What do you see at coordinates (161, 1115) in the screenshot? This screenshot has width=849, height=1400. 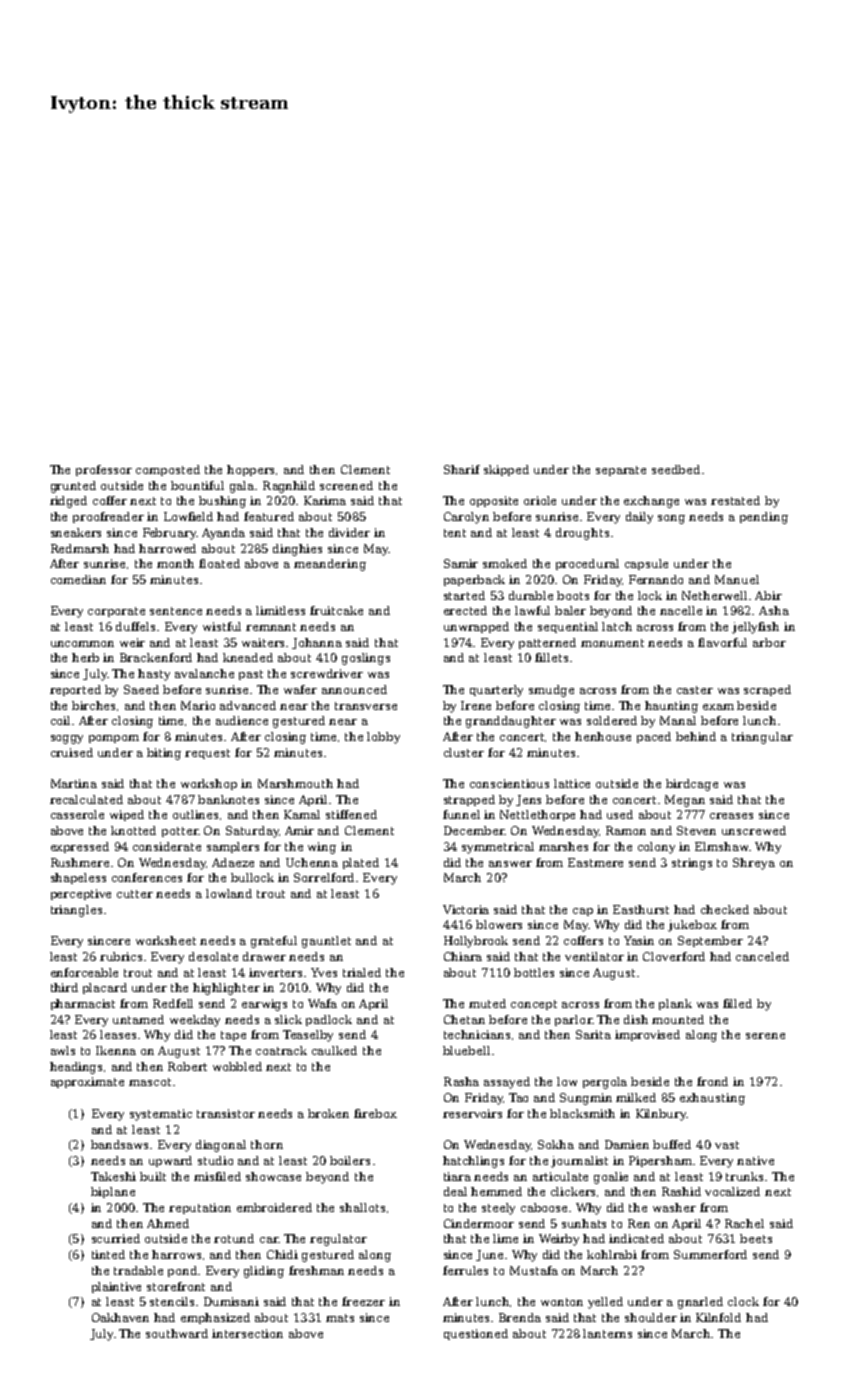 I see `systematic` at bounding box center [161, 1115].
